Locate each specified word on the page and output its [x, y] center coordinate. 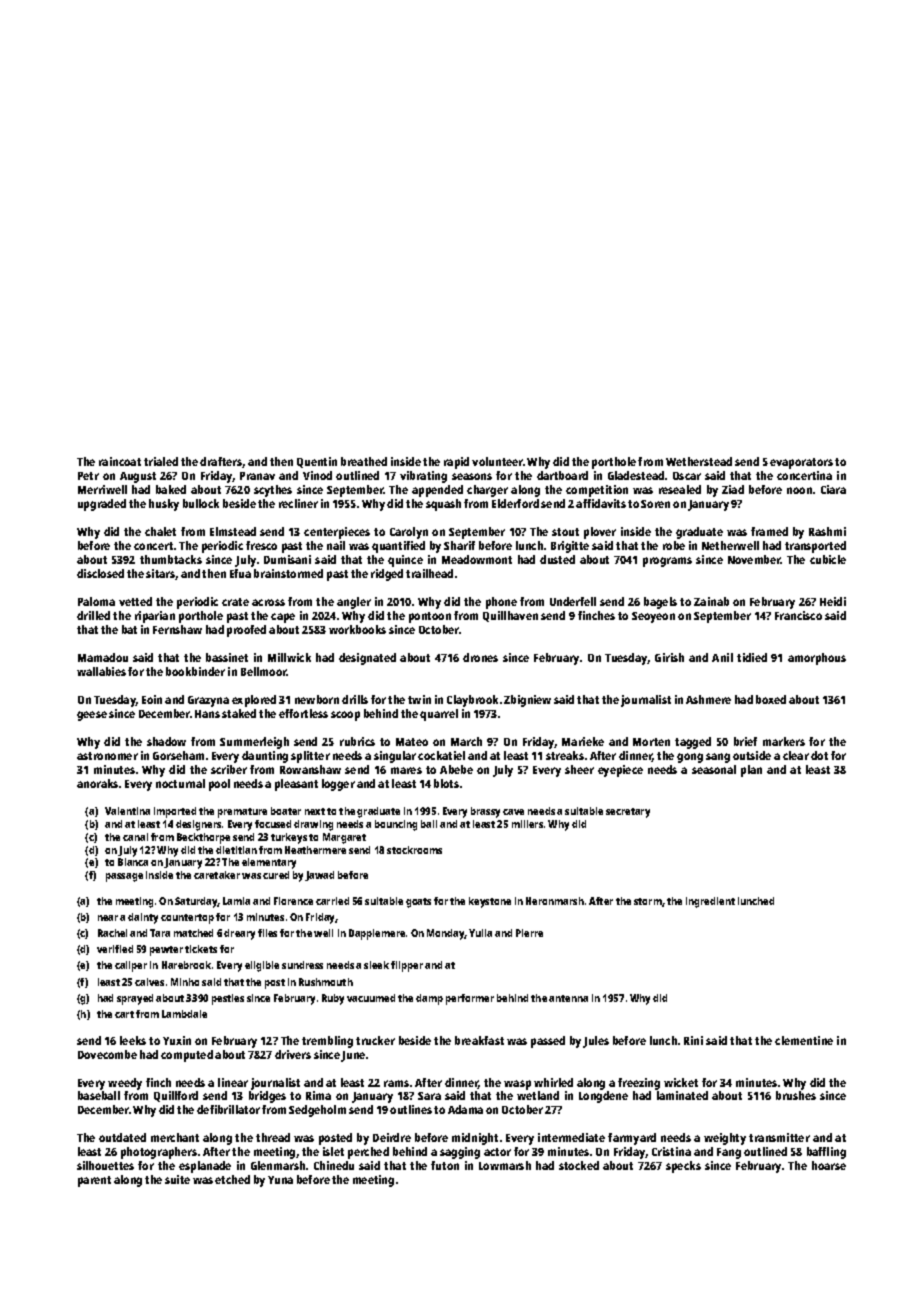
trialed [161, 461]
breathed [364, 461]
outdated [122, 1137]
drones [480, 657]
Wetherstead [699, 461]
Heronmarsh [555, 901]
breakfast [479, 1040]
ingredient [710, 902]
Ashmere [708, 699]
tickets [201, 949]
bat [129, 629]
